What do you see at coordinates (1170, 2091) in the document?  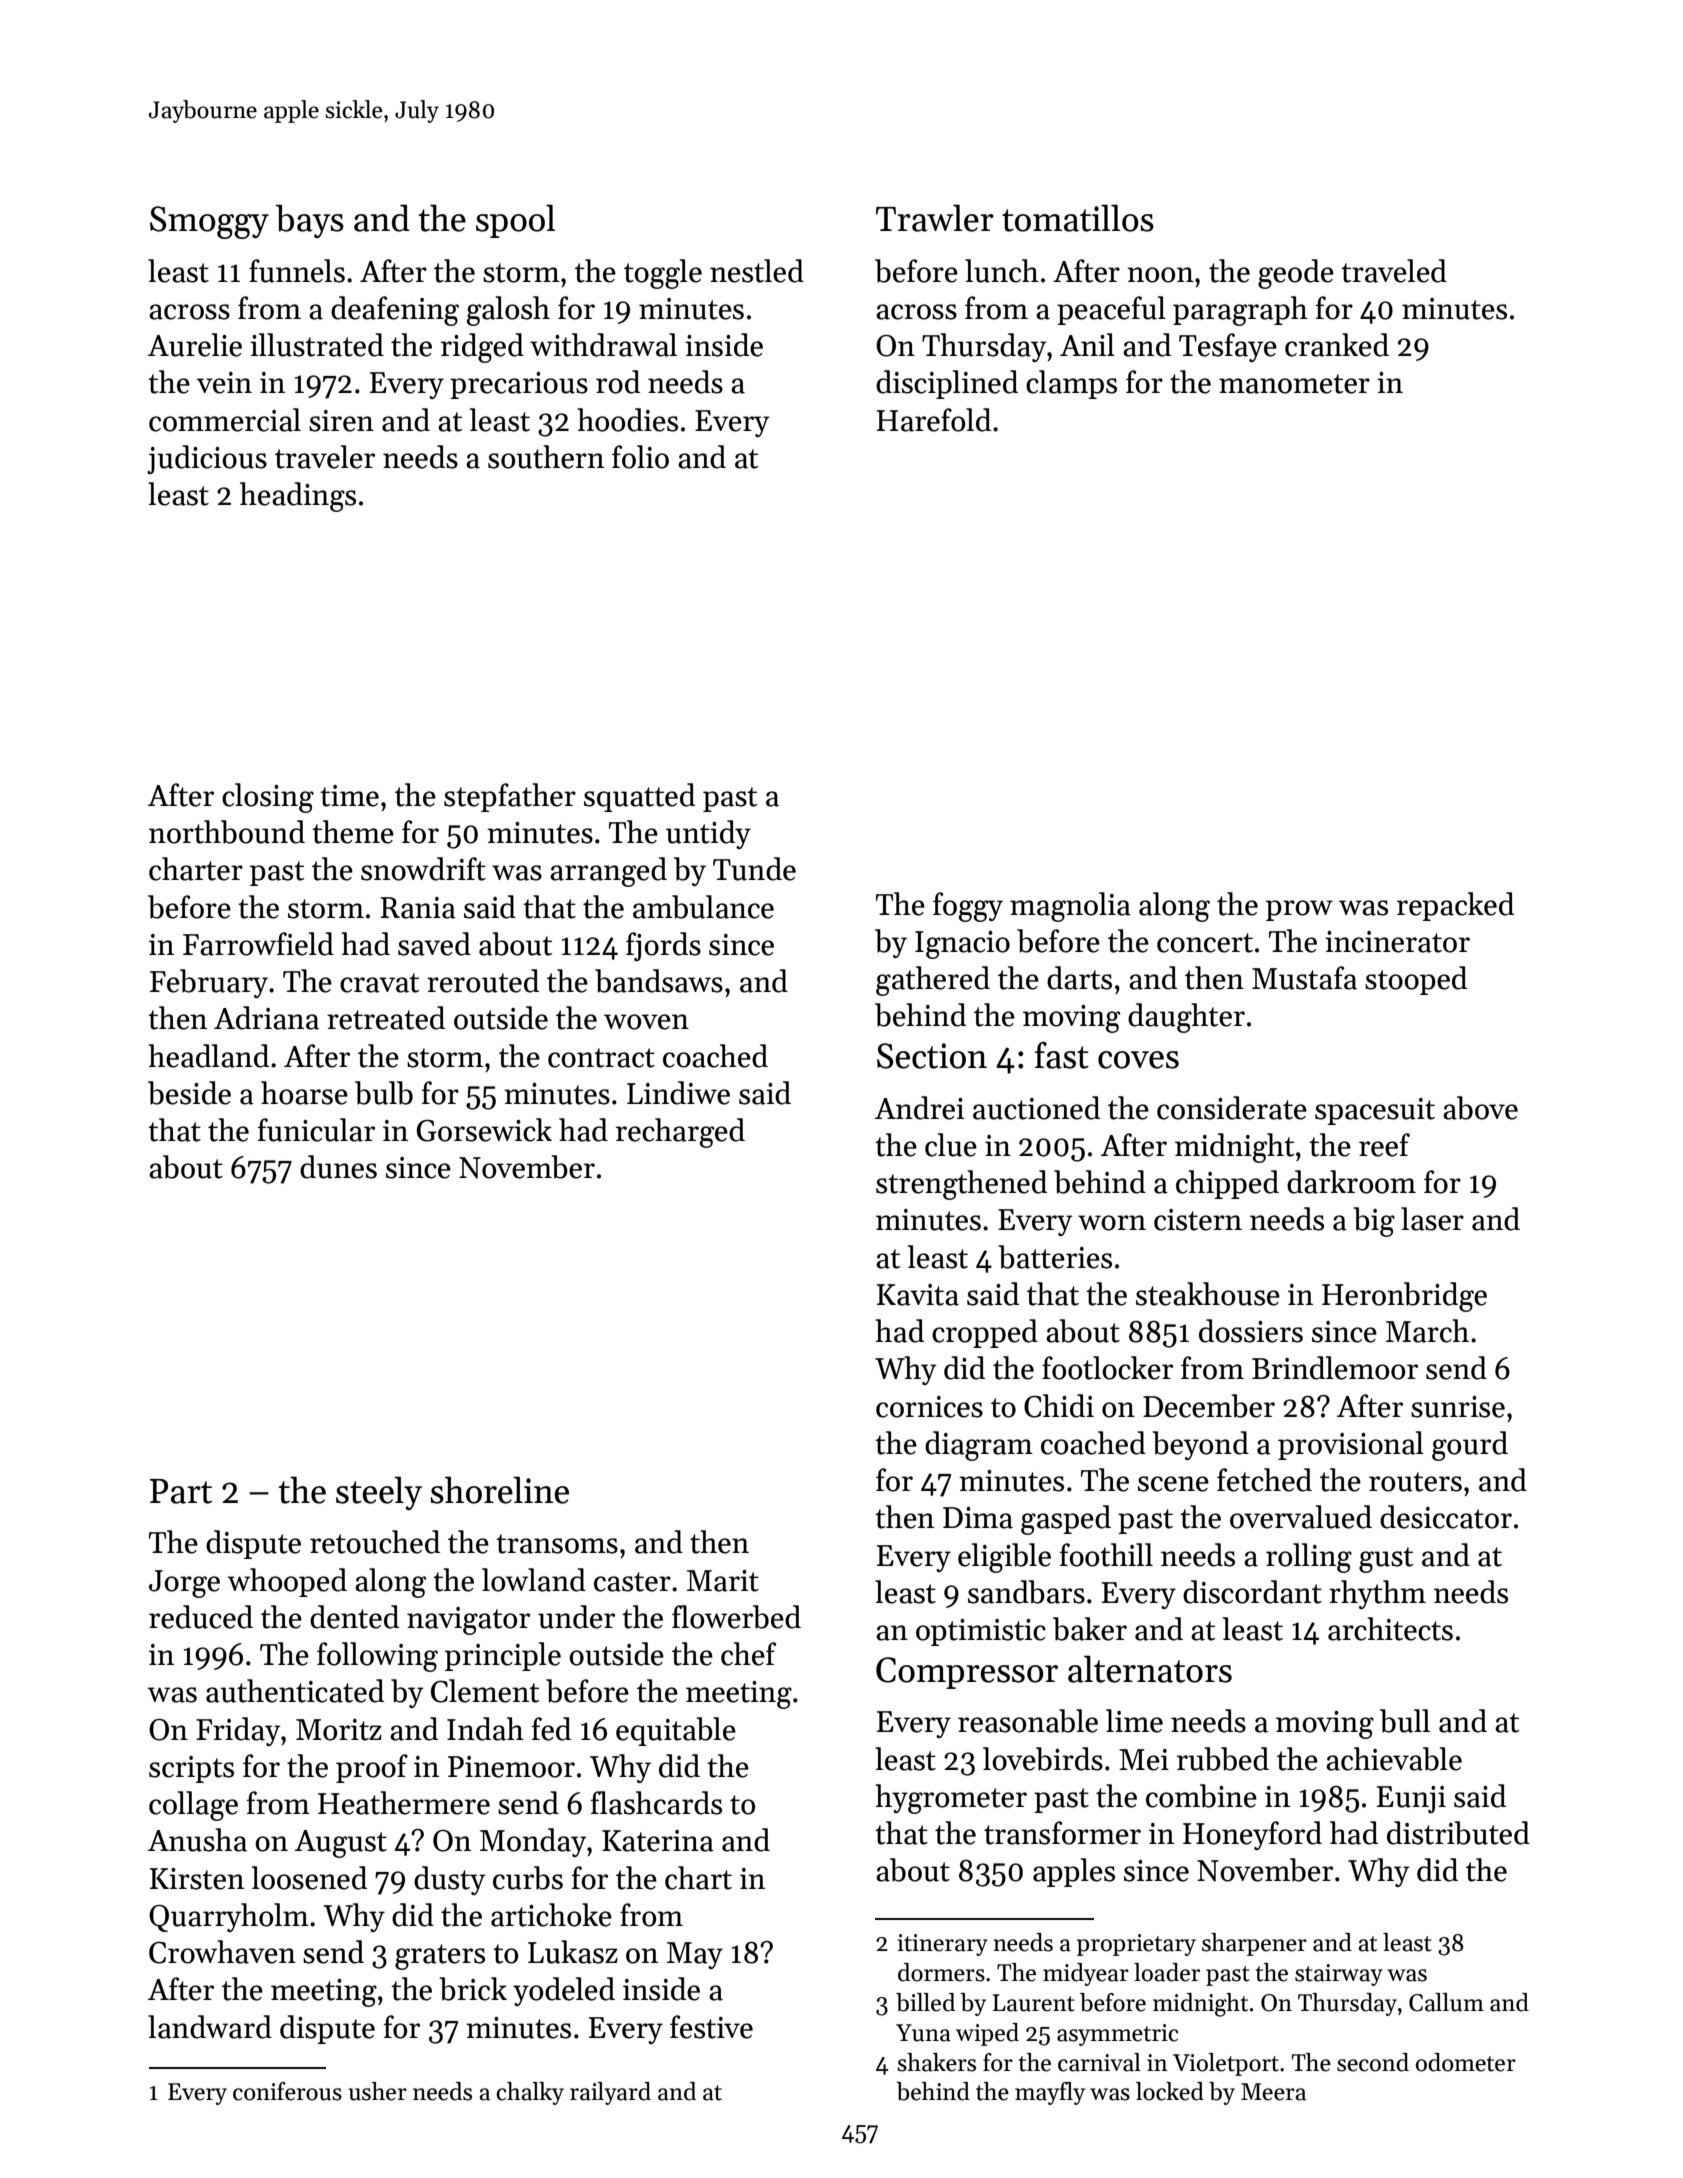 I see `locked` at bounding box center [1170, 2091].
